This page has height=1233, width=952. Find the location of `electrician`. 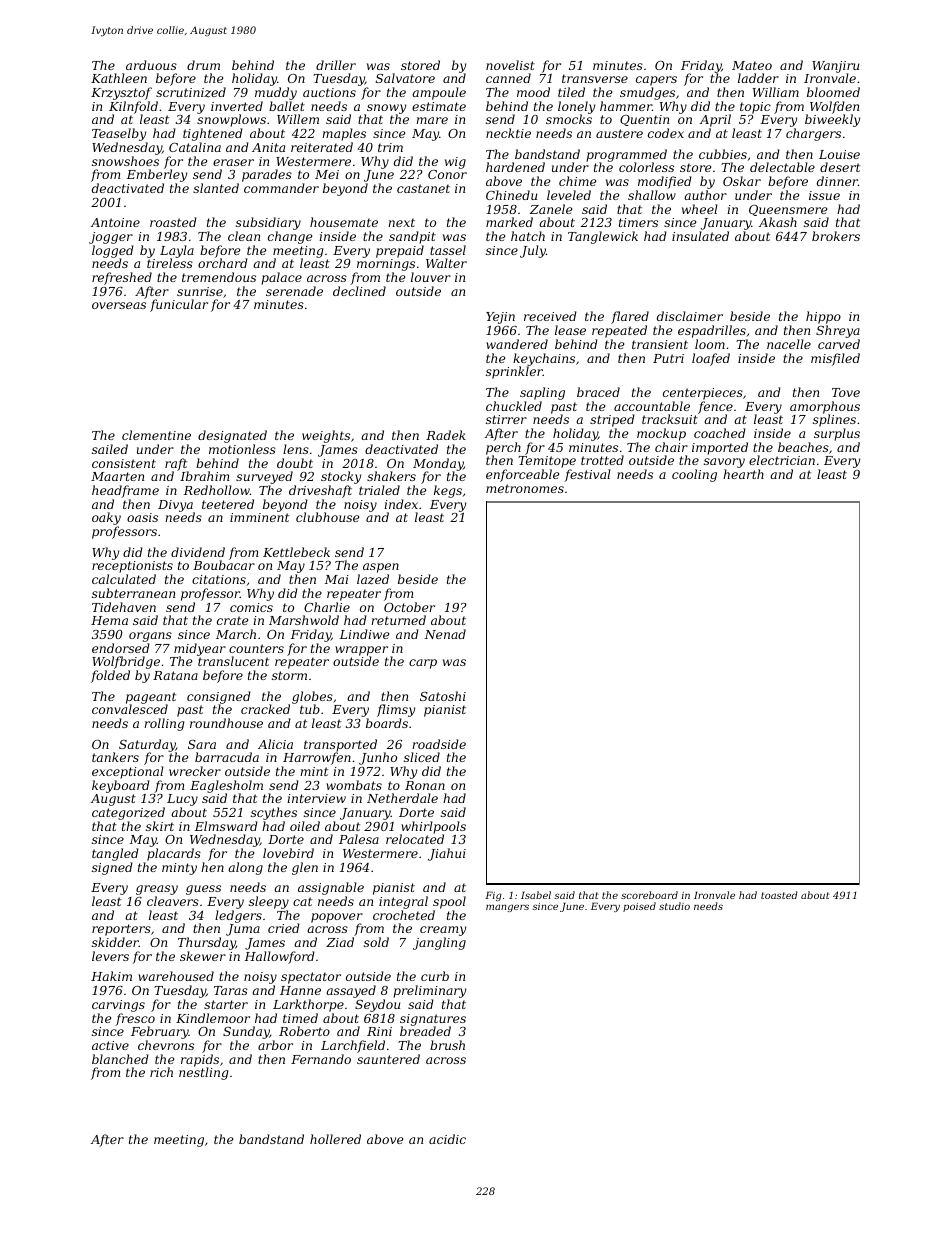

electrician is located at coordinates (782, 460).
